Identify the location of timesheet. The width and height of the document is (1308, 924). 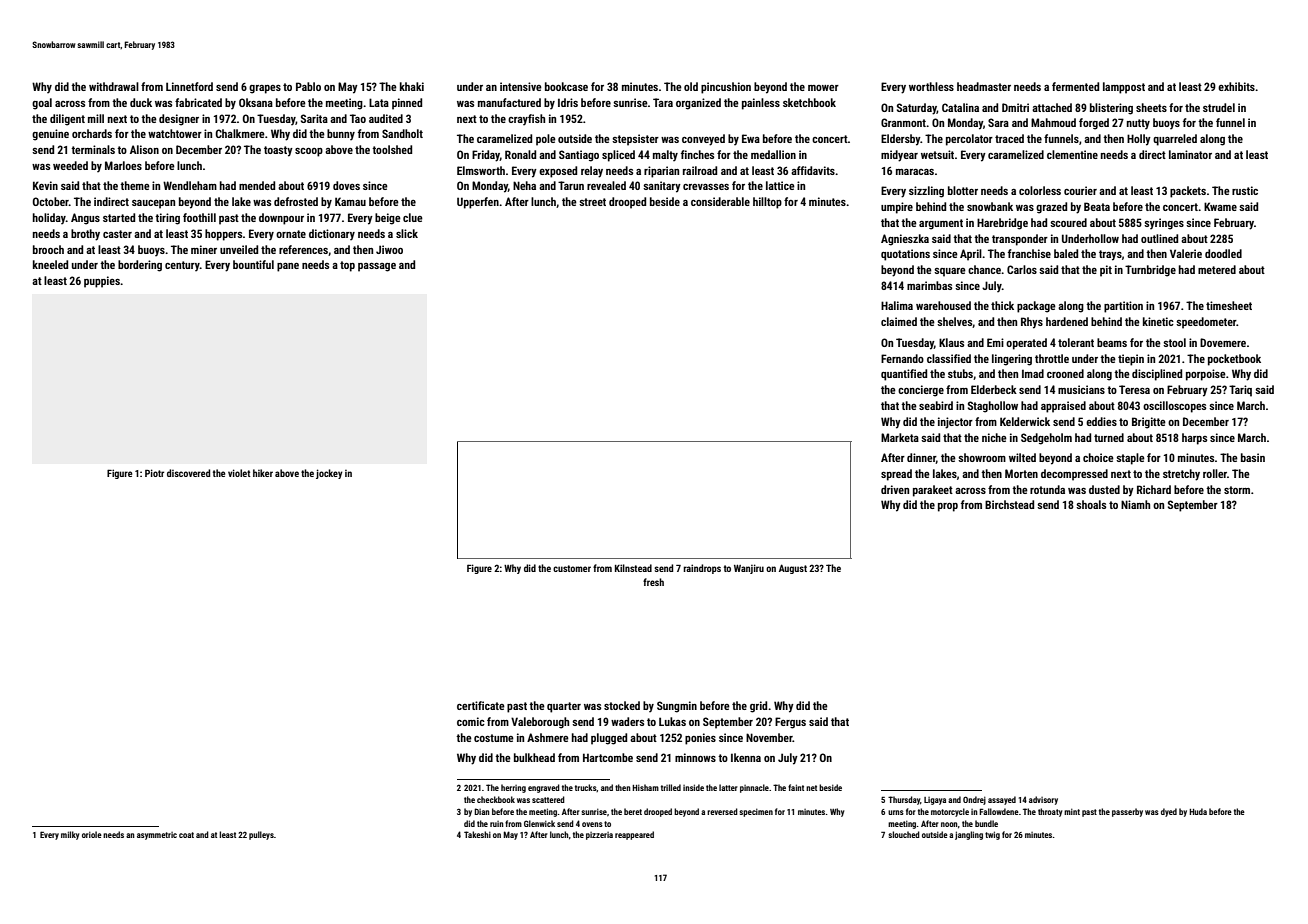
(1229, 305).
